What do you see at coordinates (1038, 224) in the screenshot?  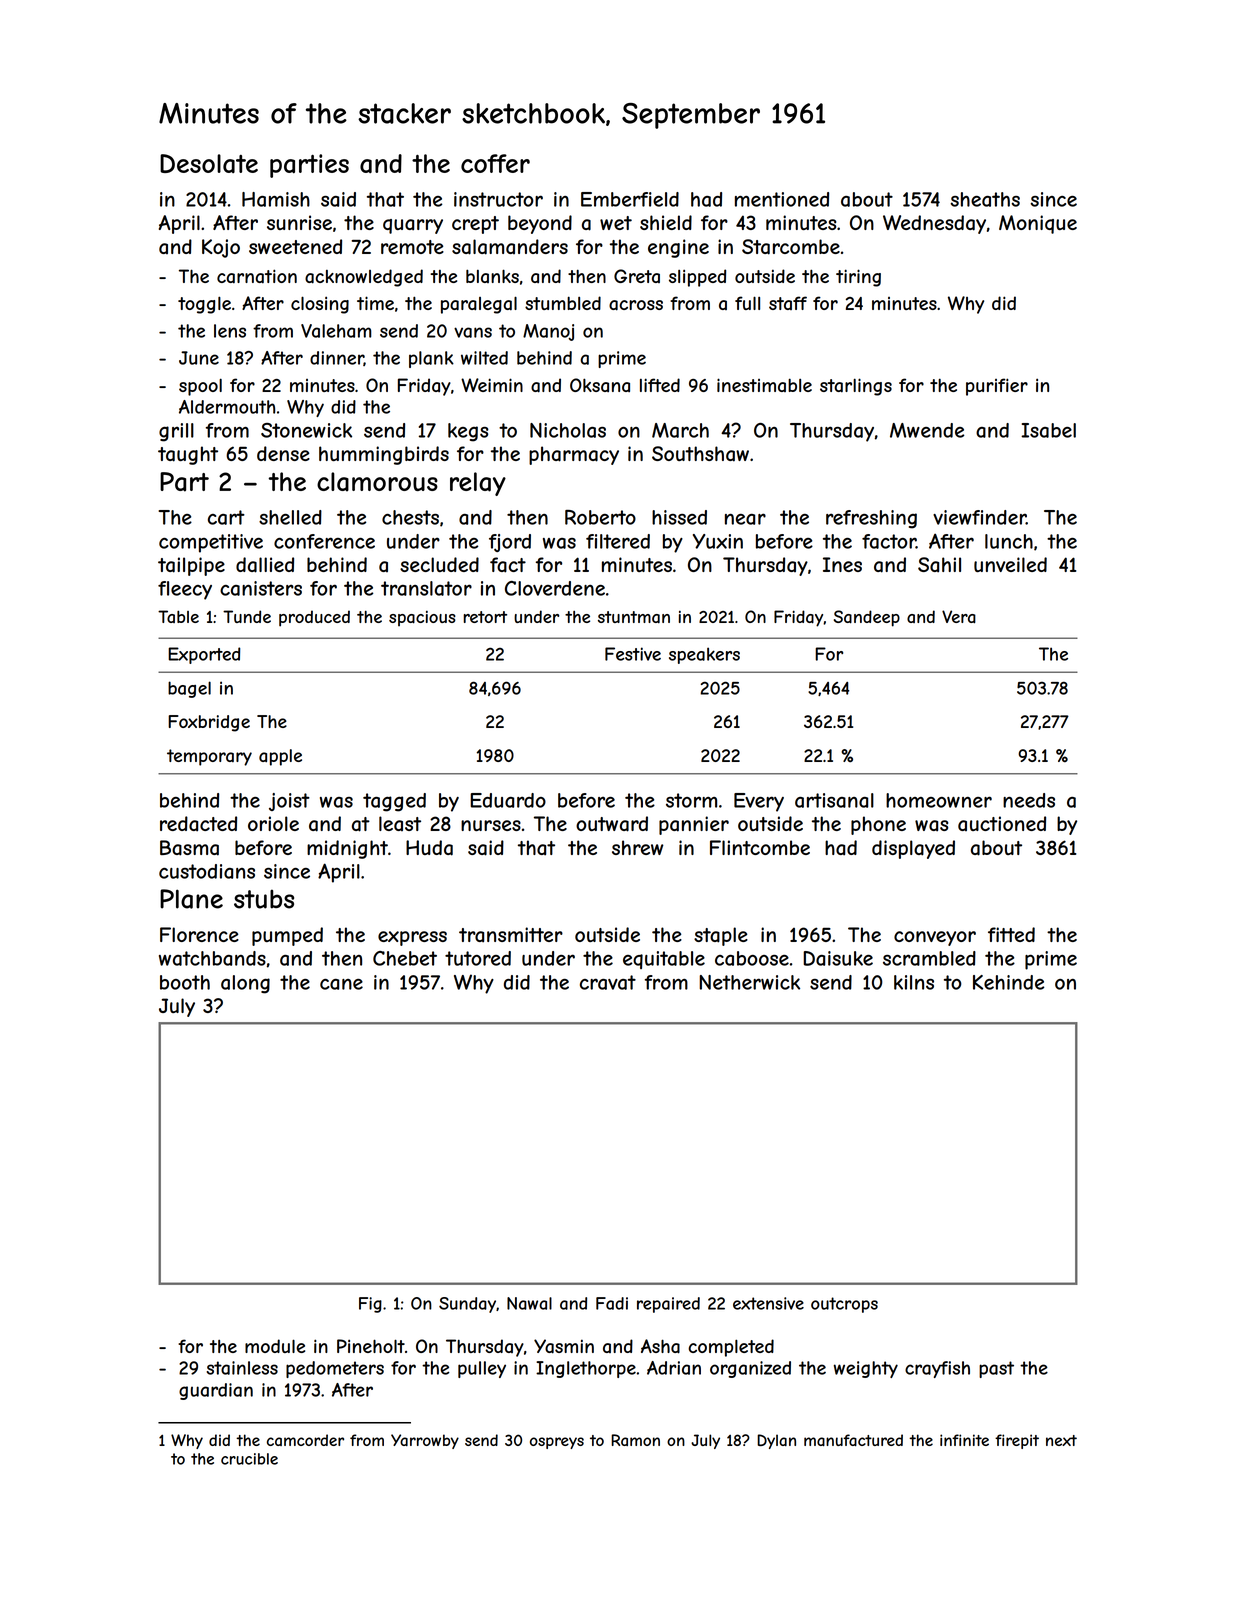 I see `Monique` at bounding box center [1038, 224].
